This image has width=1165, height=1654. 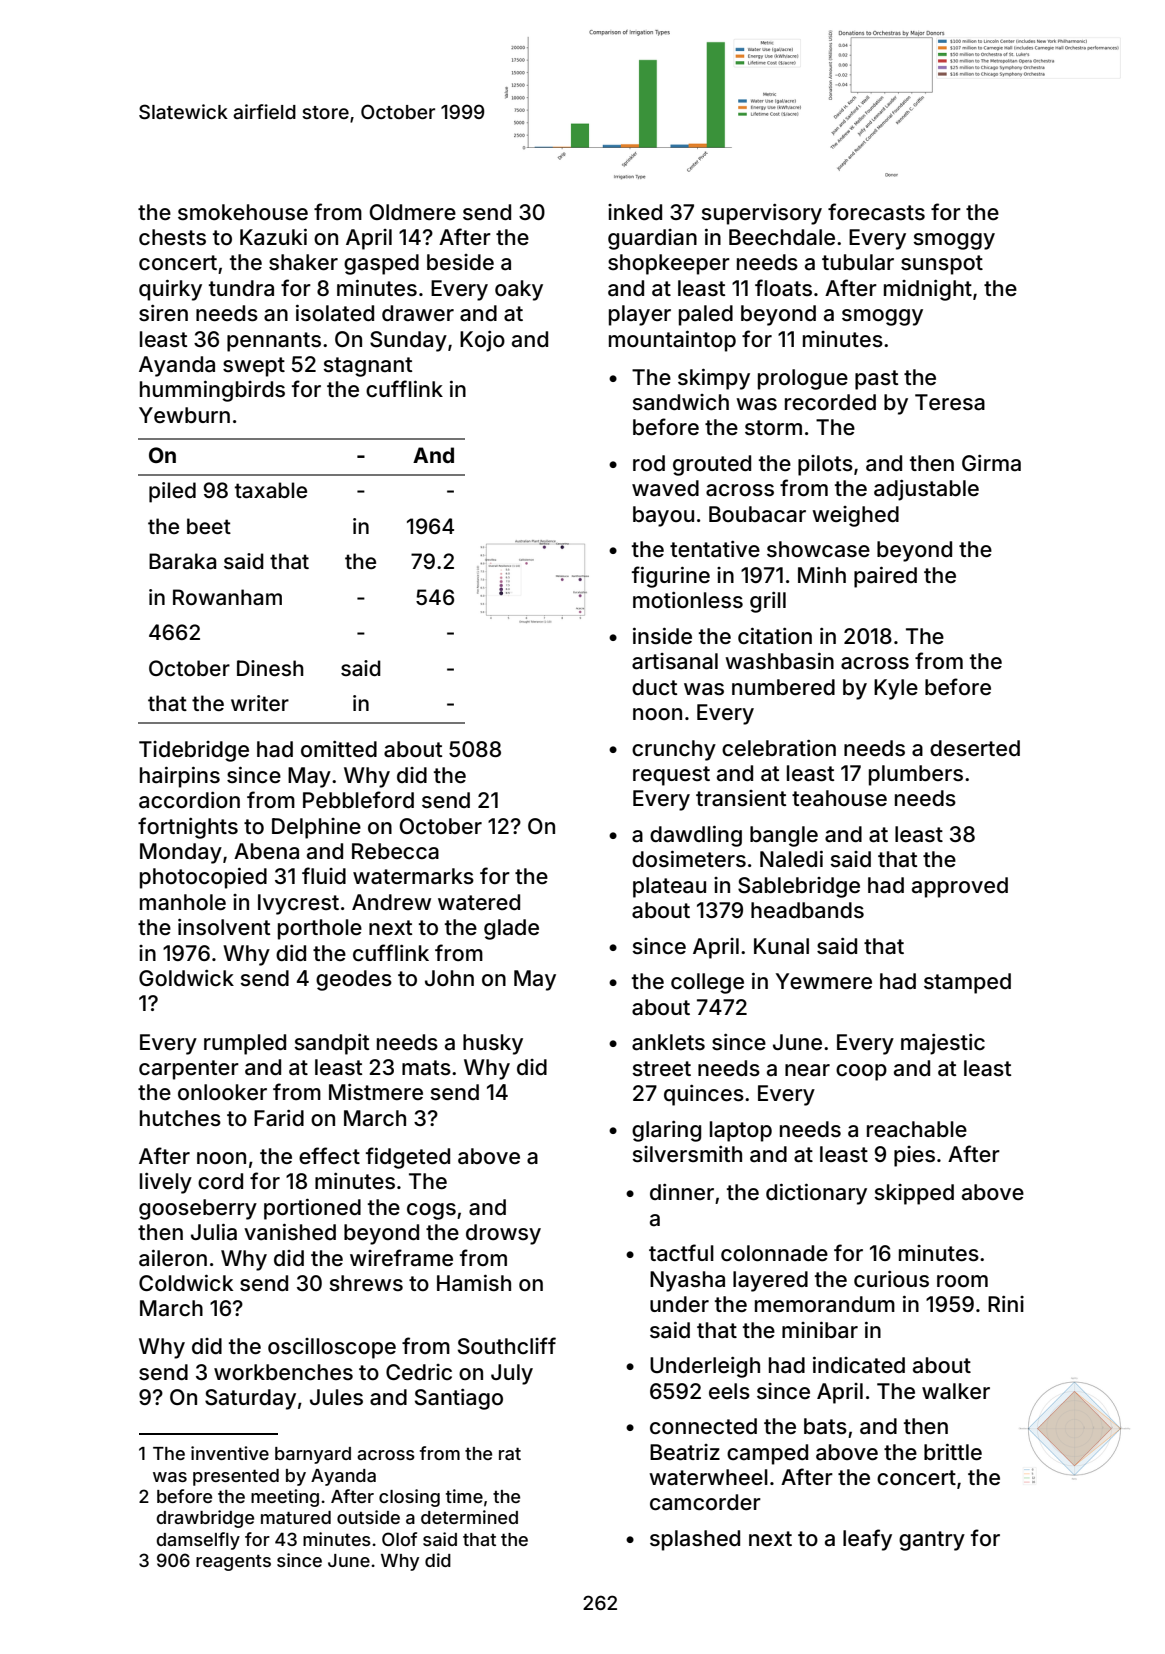 What do you see at coordinates (233, 1563) in the image?
I see `reagents` at bounding box center [233, 1563].
